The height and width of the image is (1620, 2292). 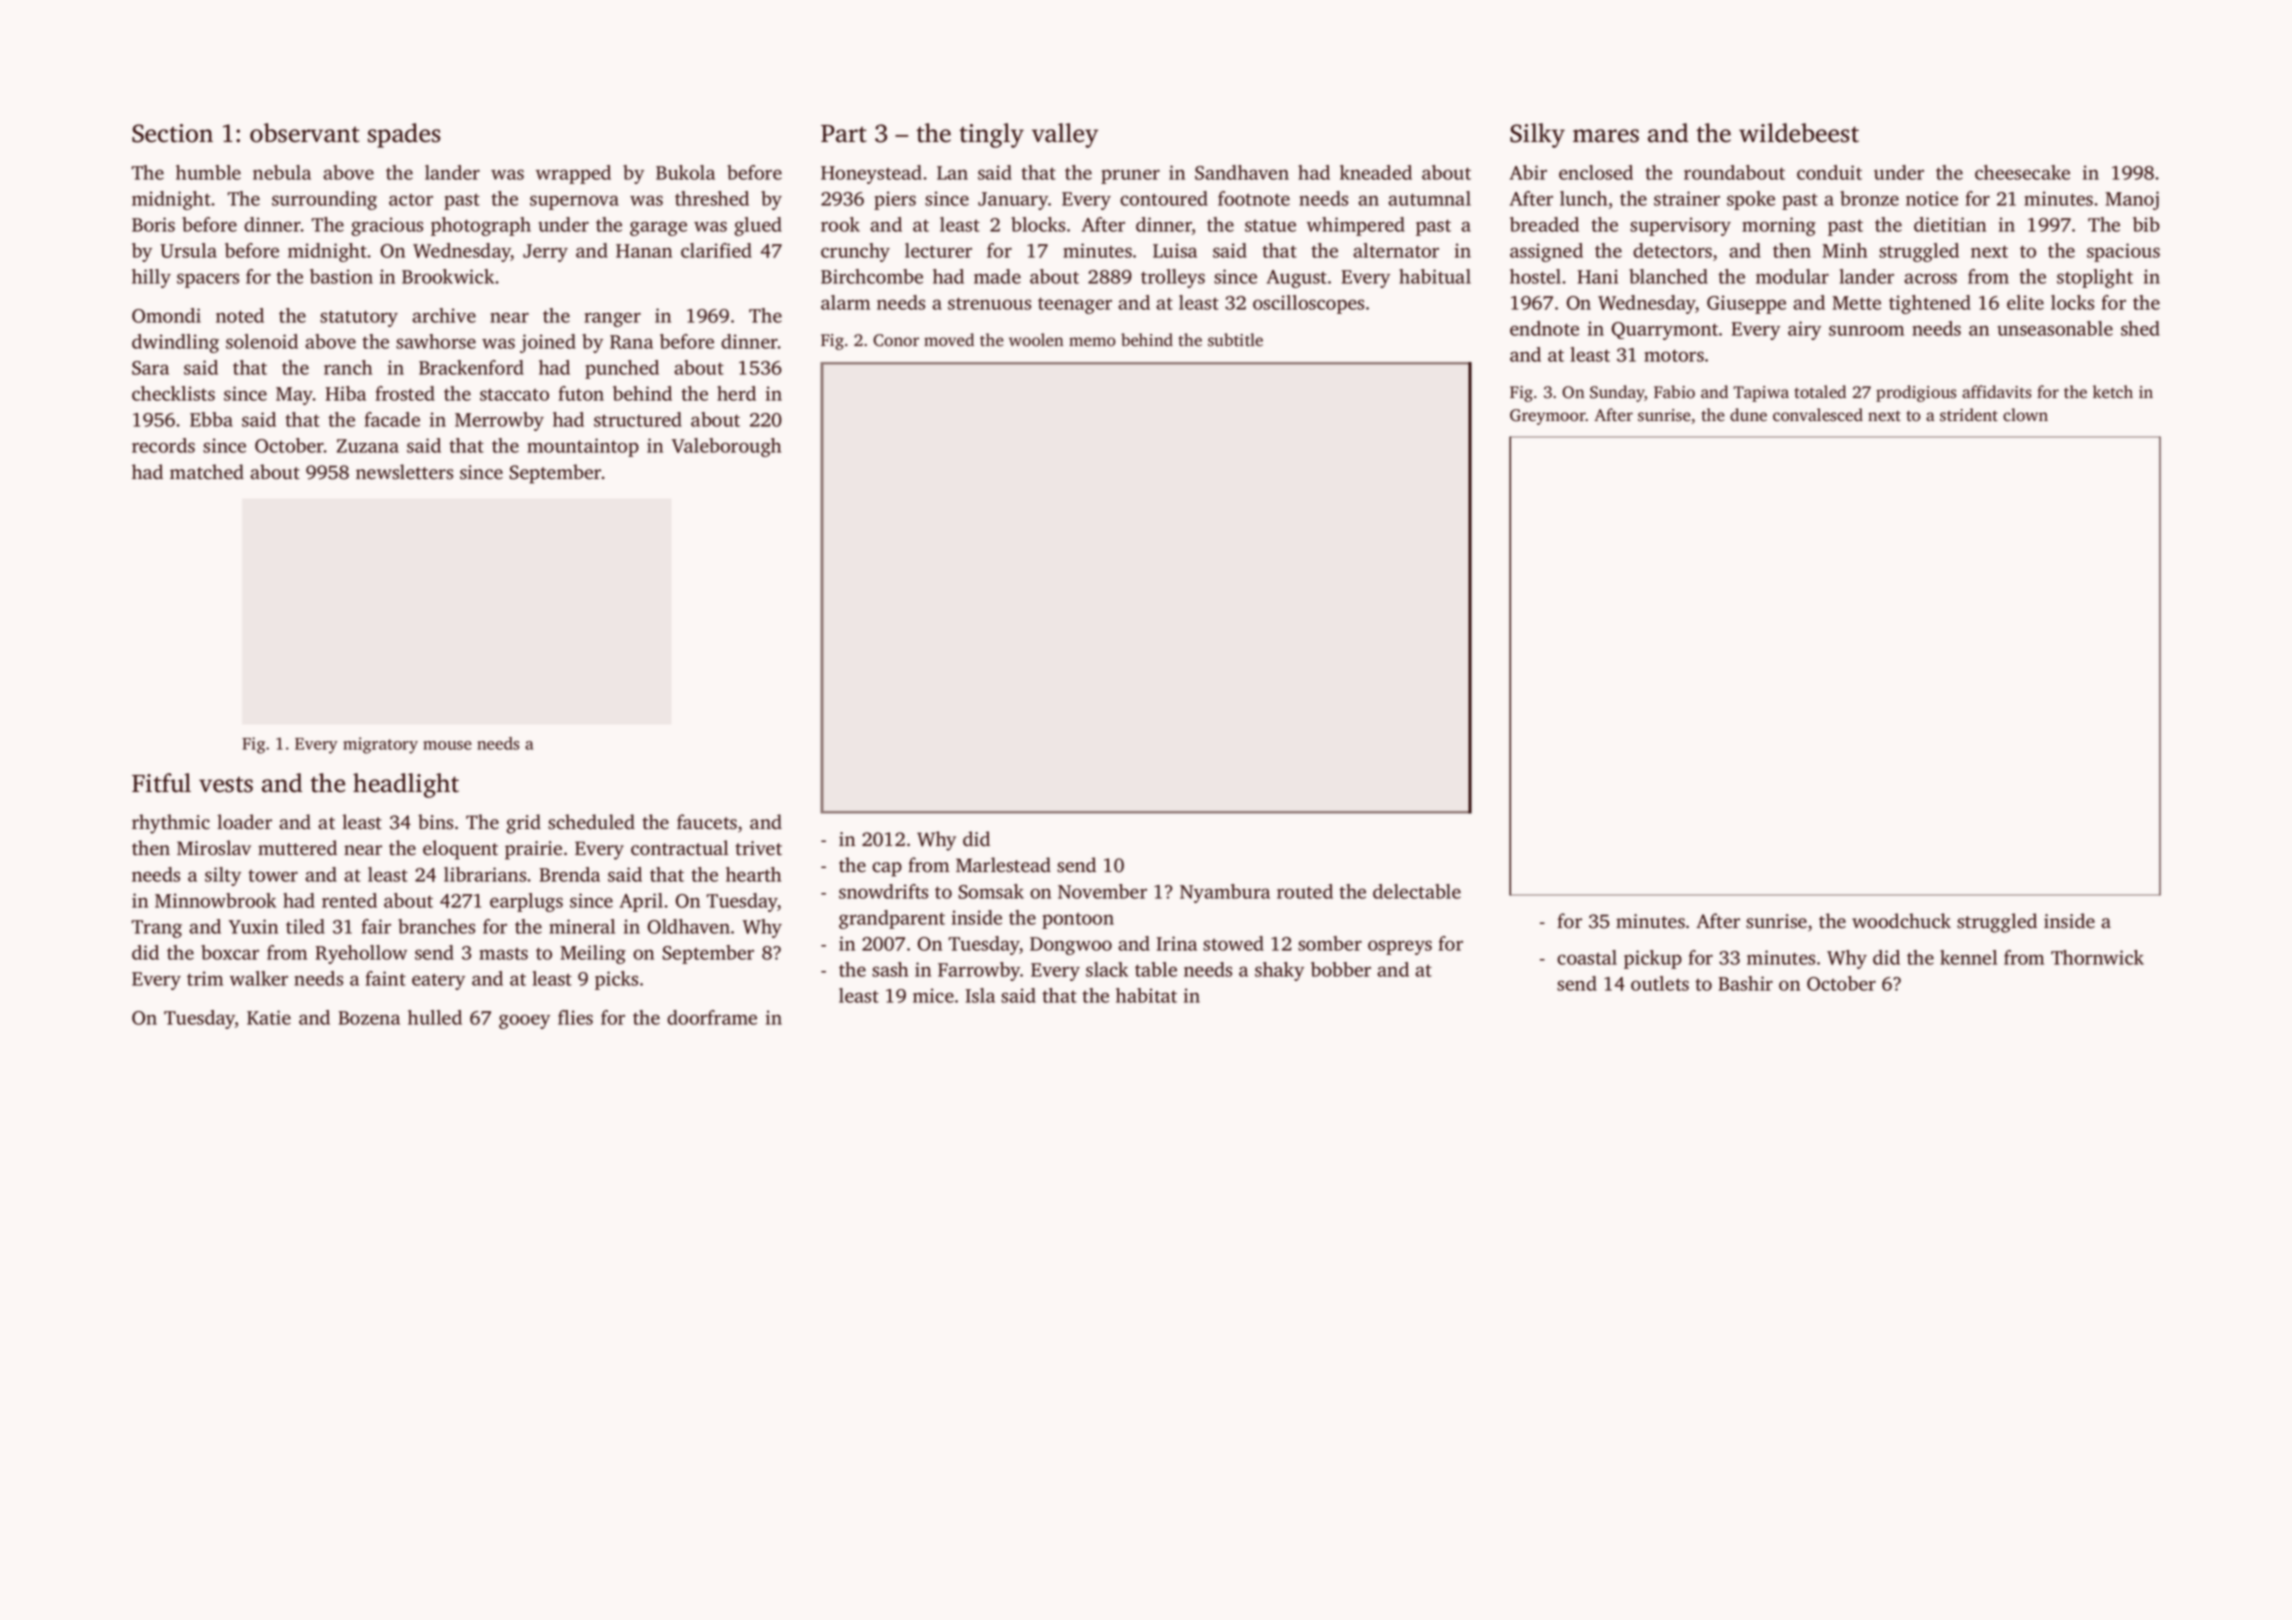 I want to click on newsletters, so click(x=404, y=472).
